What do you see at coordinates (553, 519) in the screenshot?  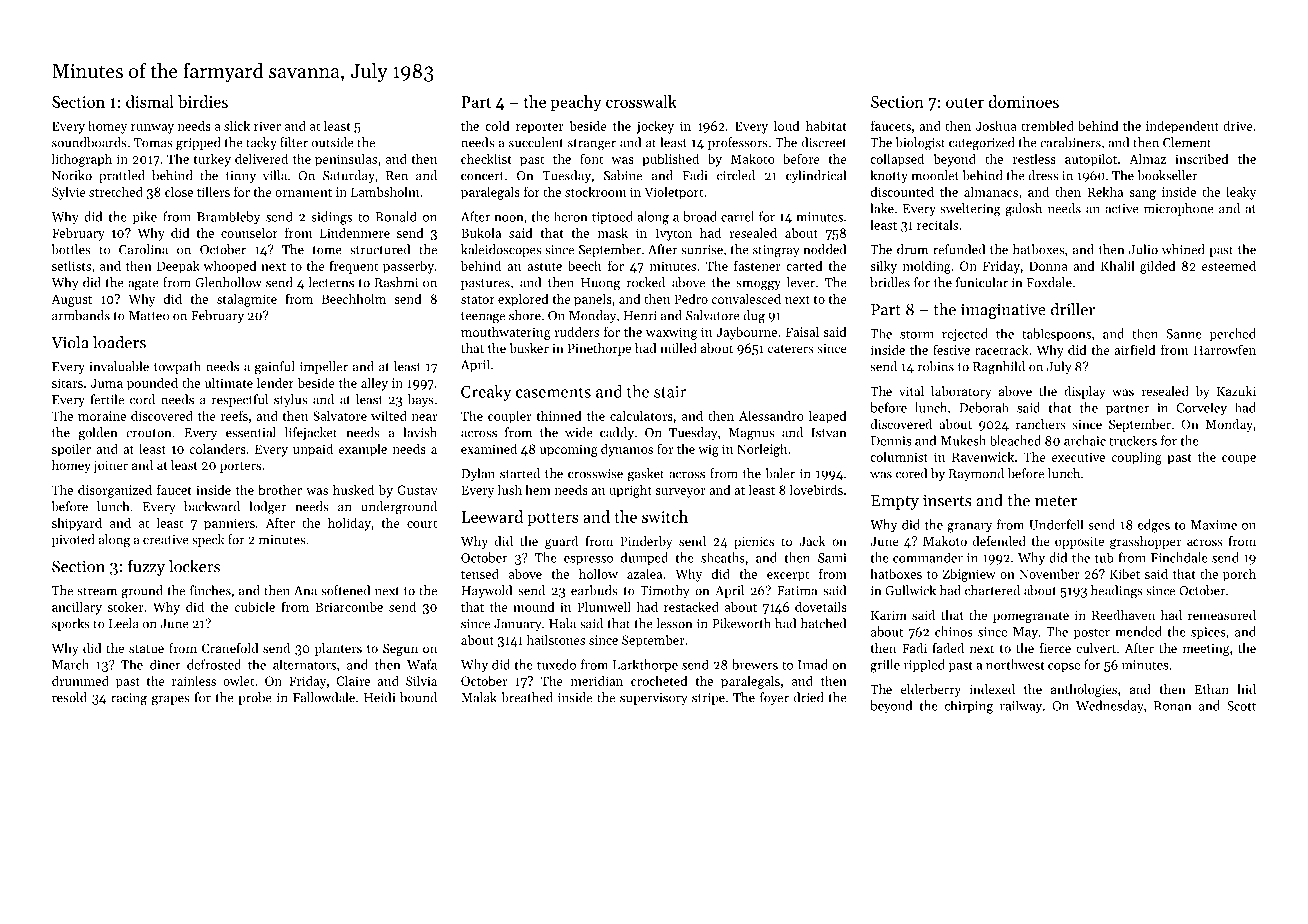 I see `potters` at bounding box center [553, 519].
